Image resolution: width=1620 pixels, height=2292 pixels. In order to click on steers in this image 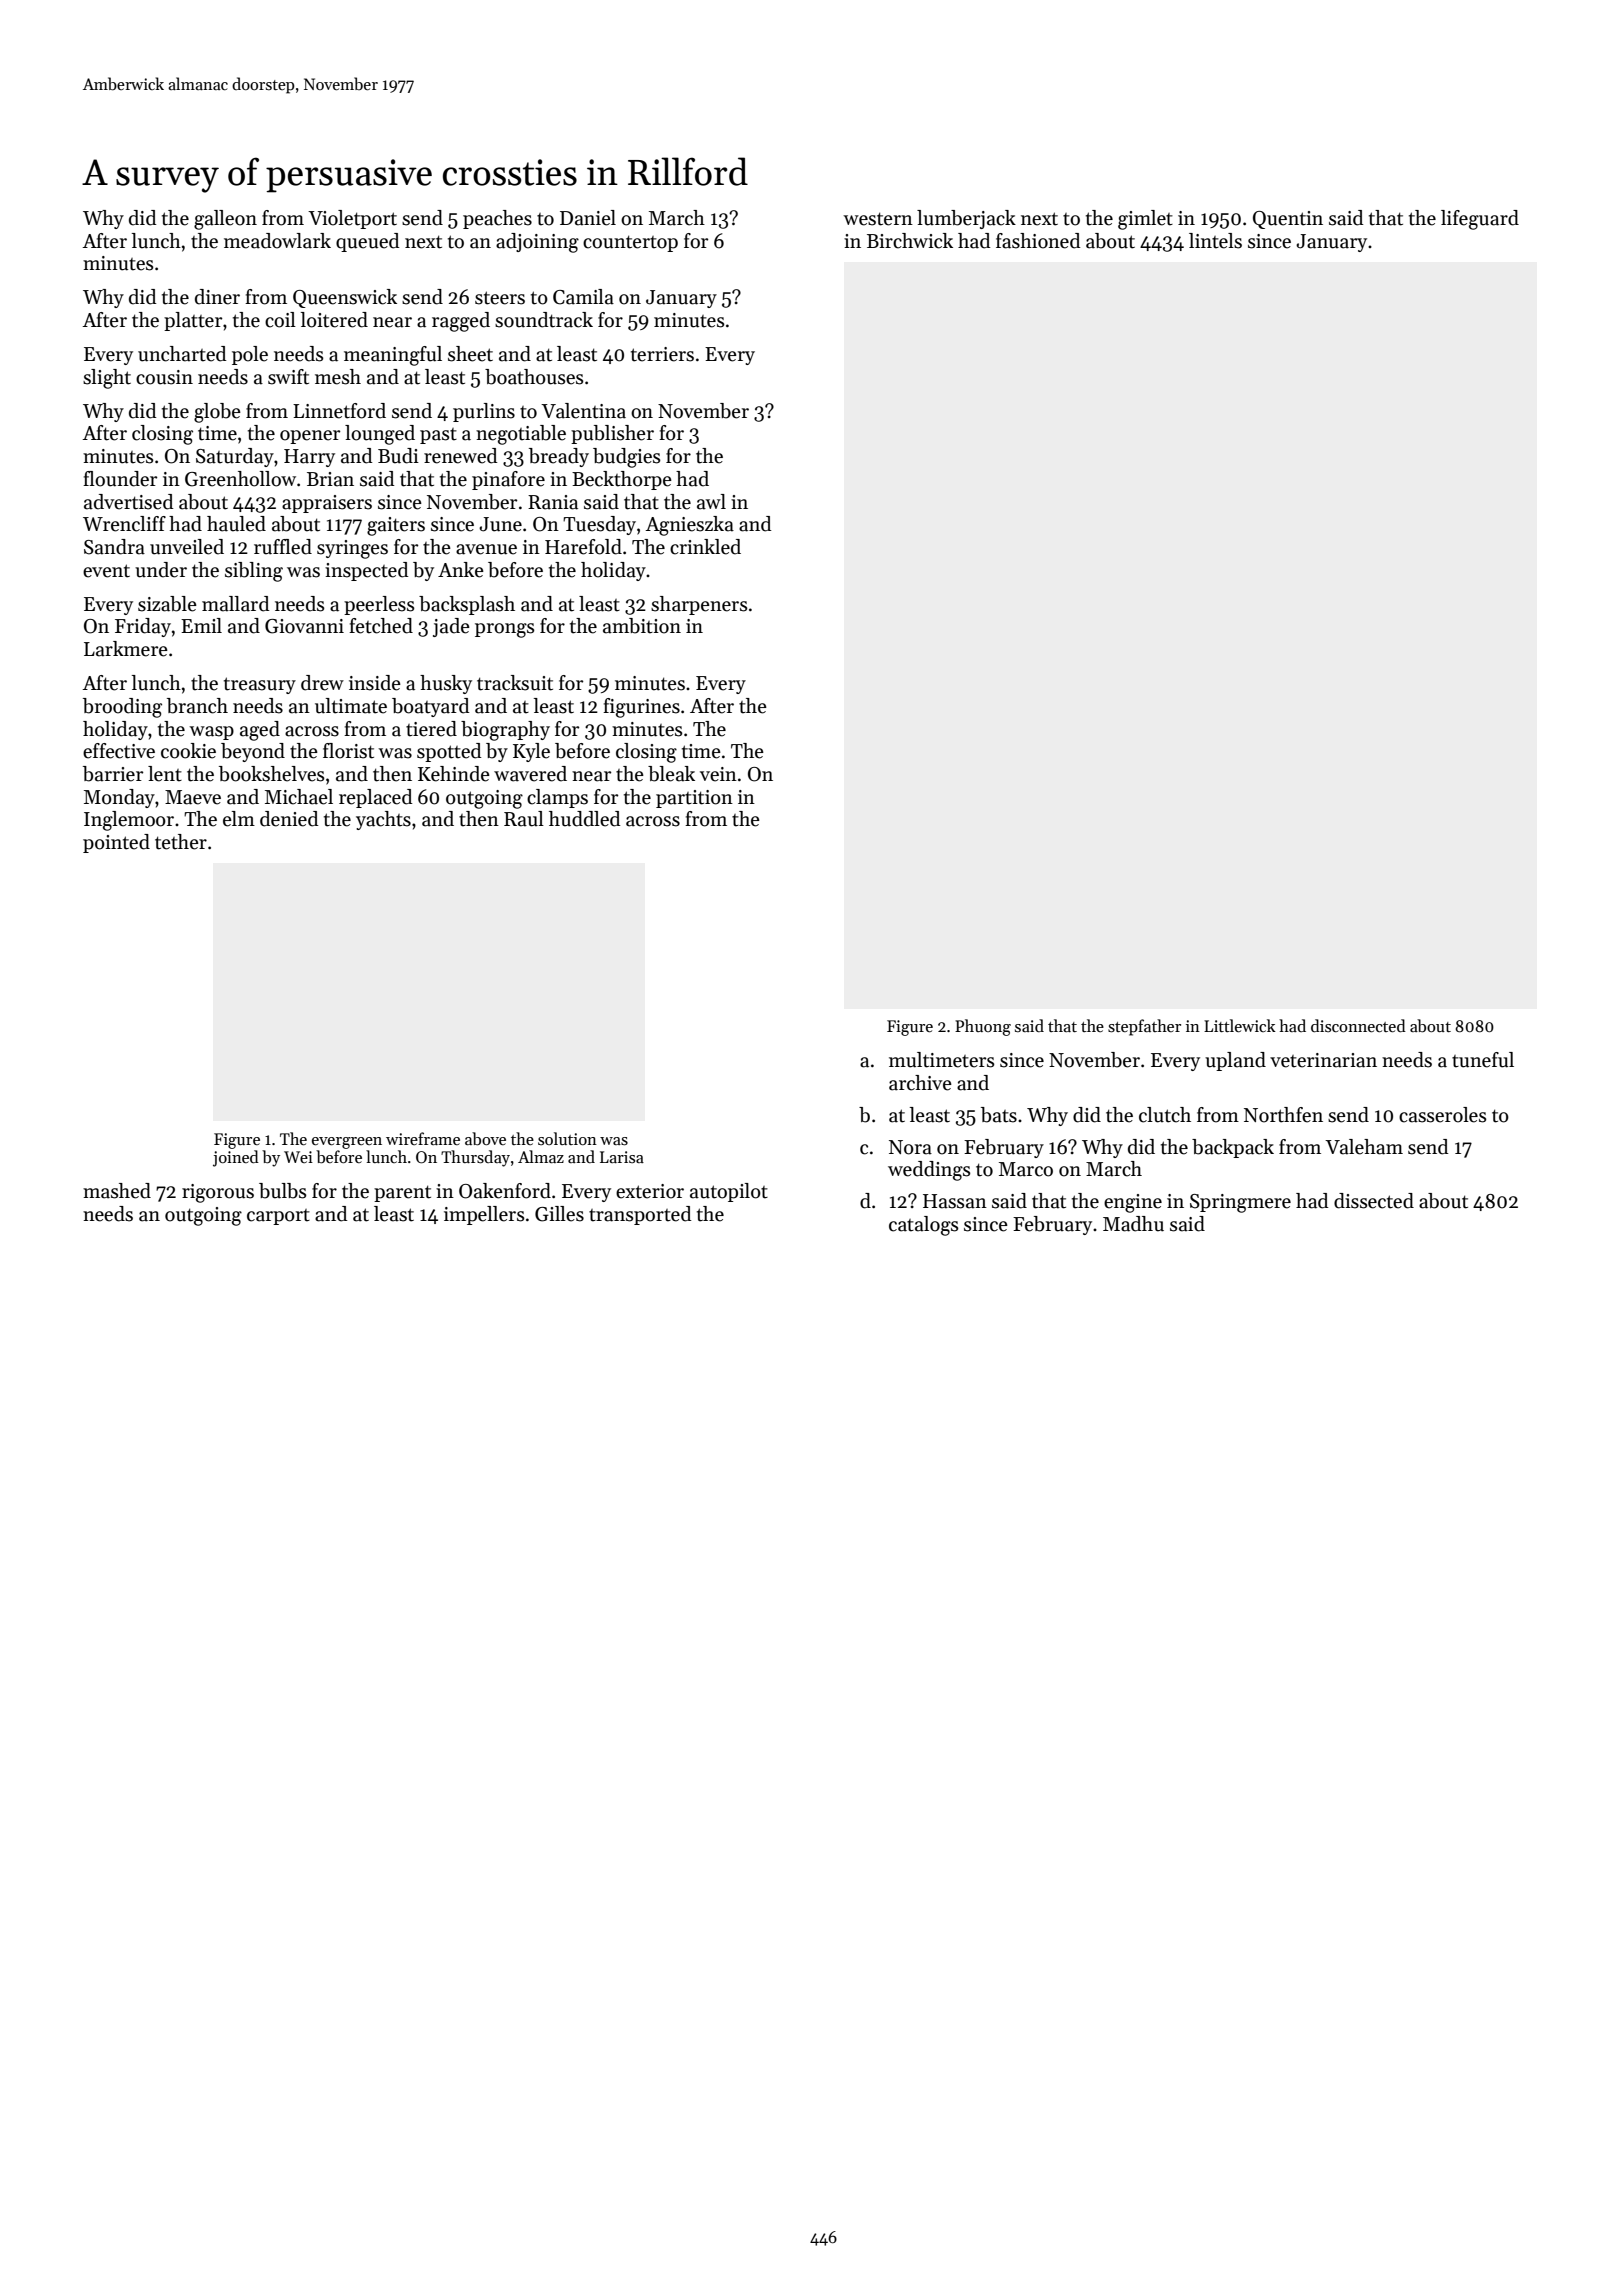, I will do `click(500, 298)`.
